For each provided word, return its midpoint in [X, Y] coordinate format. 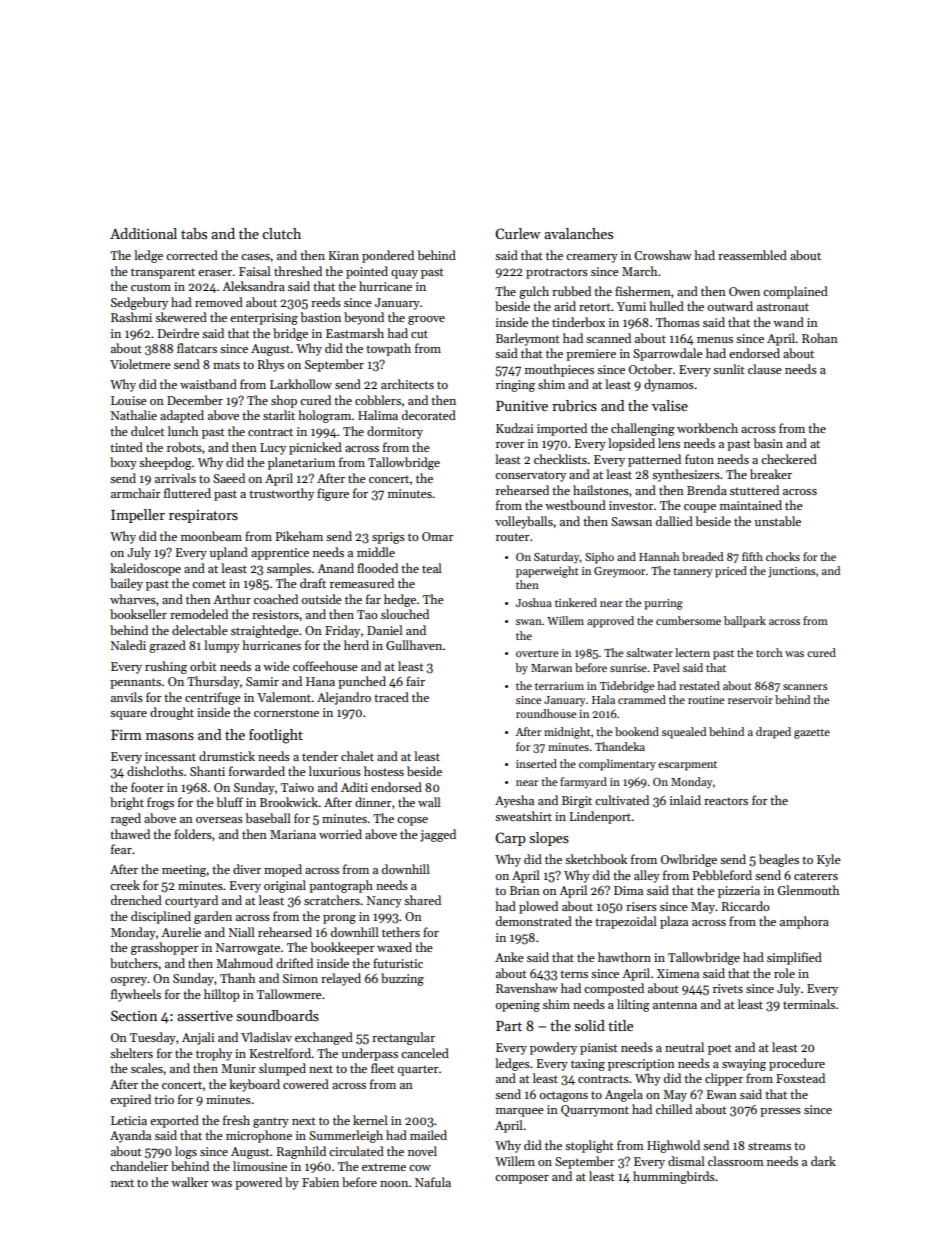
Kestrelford [281, 1053]
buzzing [402, 979]
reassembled [752, 255]
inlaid [685, 800]
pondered [388, 256]
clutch [281, 233]
